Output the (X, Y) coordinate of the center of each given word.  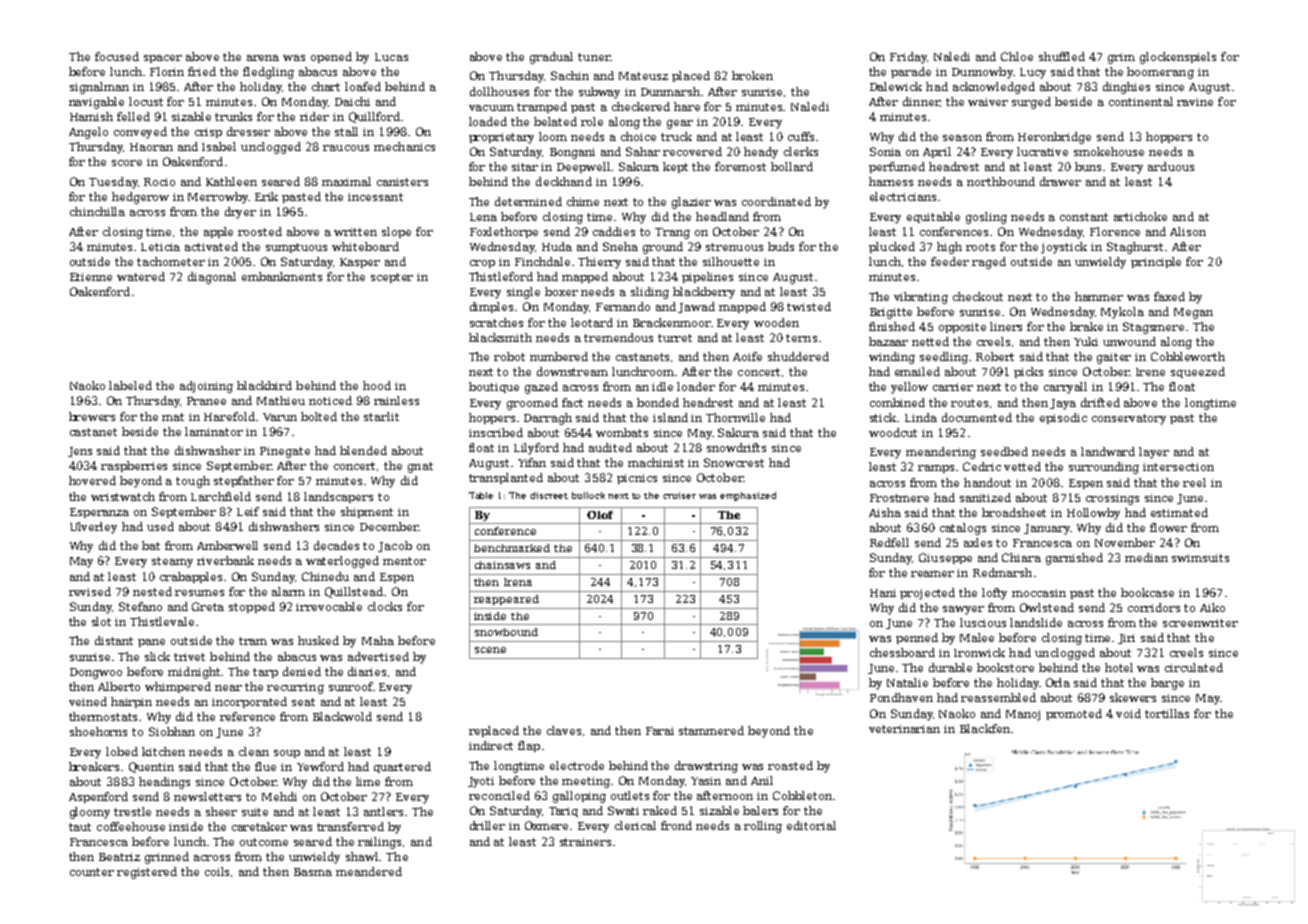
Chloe (1017, 56)
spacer (163, 59)
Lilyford (536, 449)
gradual (551, 58)
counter (92, 872)
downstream (572, 371)
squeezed (1198, 372)
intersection (1178, 467)
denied (302, 671)
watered (141, 276)
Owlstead (1047, 607)
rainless (396, 400)
